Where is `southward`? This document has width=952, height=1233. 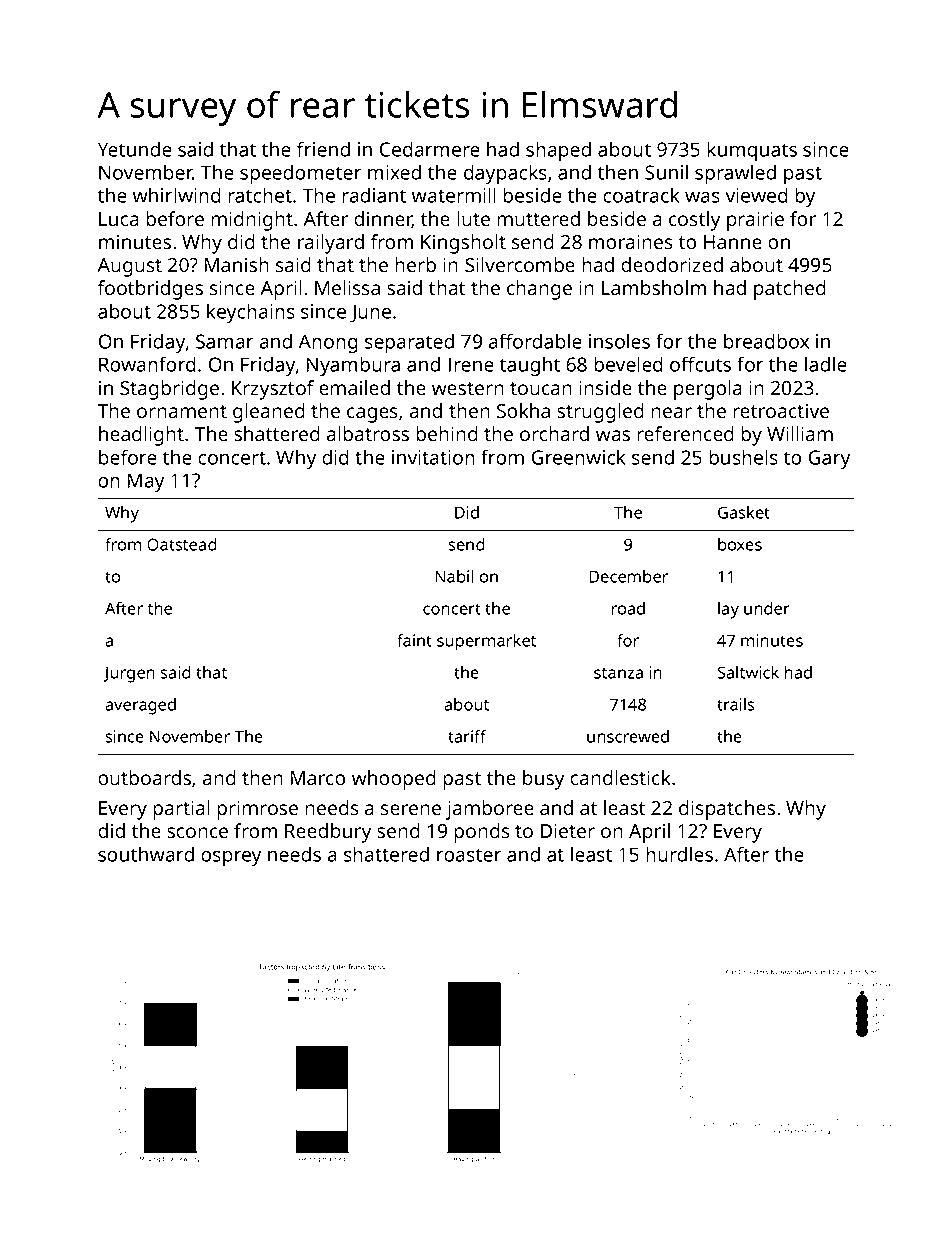 southward is located at coordinates (146, 854).
